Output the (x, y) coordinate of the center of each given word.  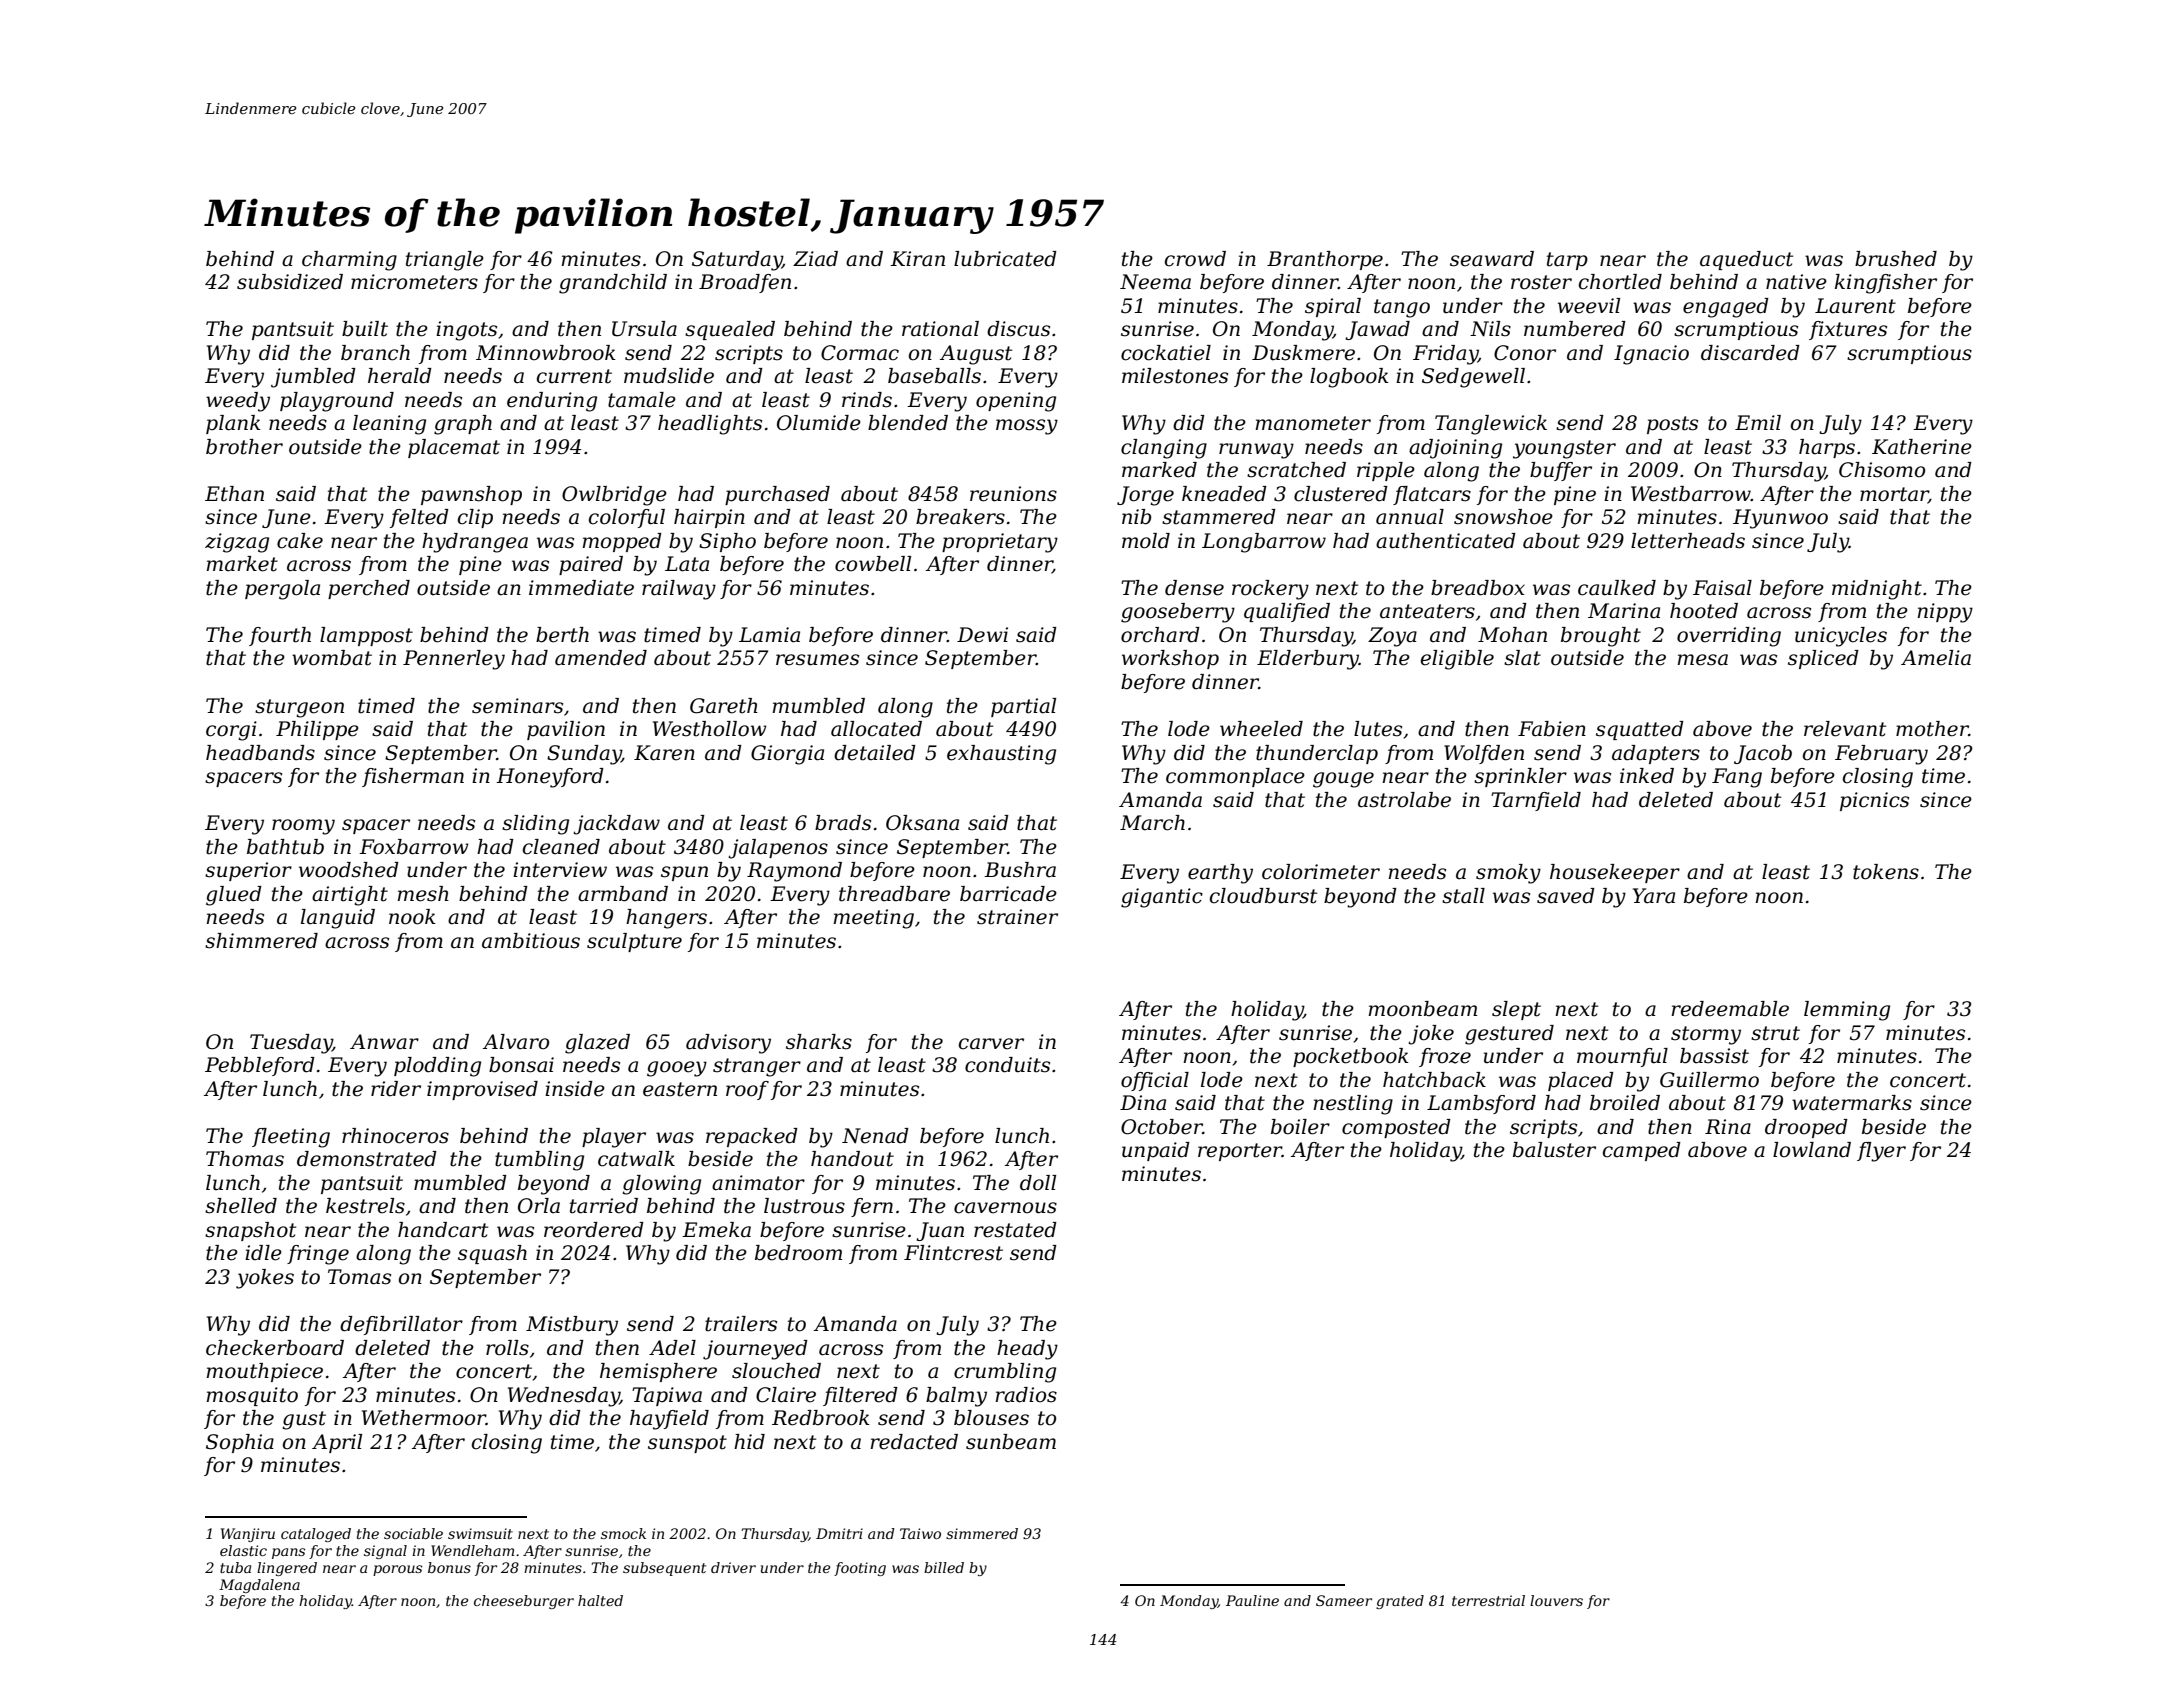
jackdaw (616, 825)
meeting (873, 919)
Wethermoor (424, 1418)
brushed (1896, 259)
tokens (1886, 872)
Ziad (815, 259)
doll (1038, 1183)
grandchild (613, 284)
